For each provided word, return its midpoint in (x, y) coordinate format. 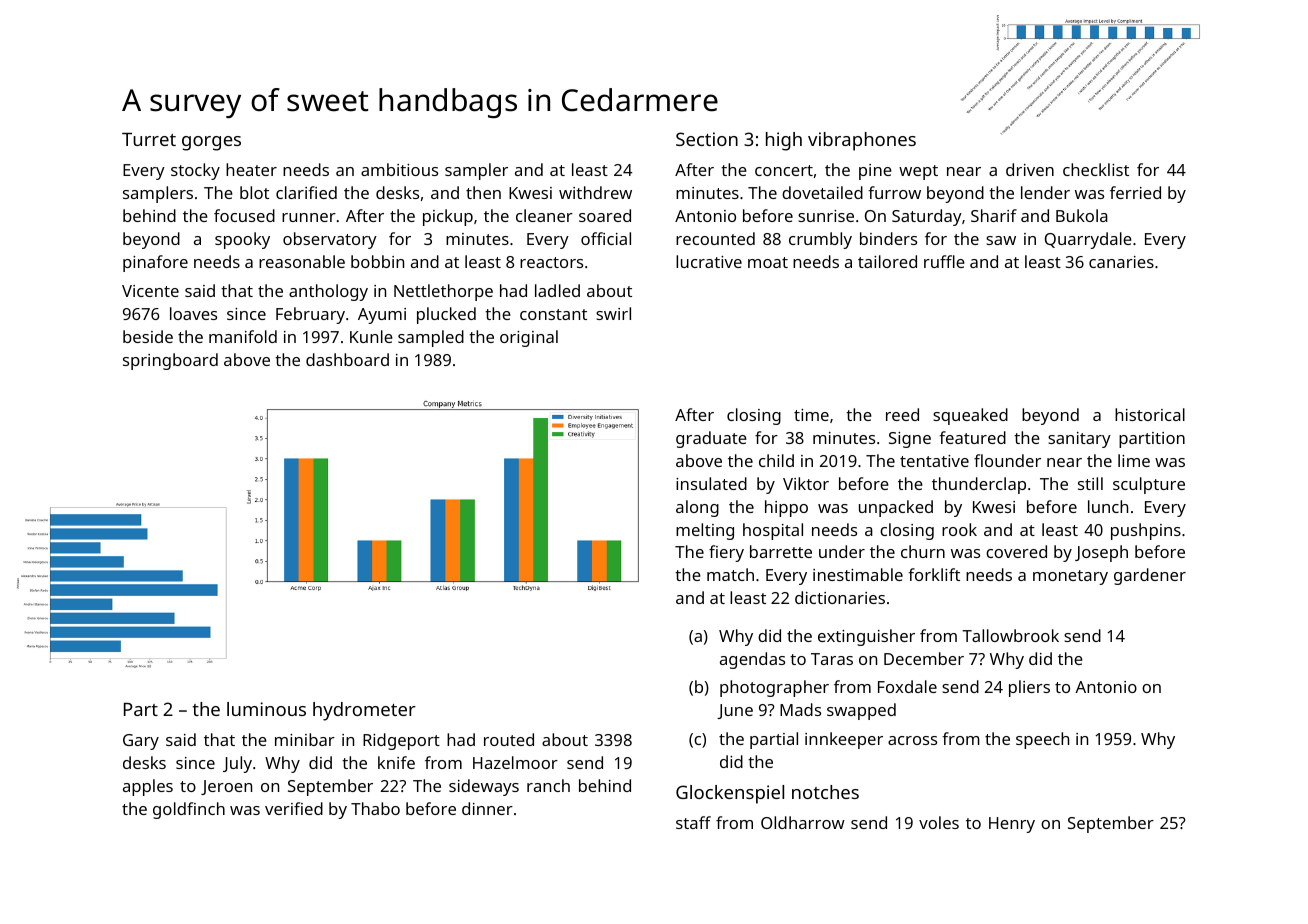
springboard (170, 361)
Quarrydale (1088, 240)
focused (244, 215)
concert (784, 170)
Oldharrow (803, 822)
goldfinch (189, 810)
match (730, 574)
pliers (1029, 688)
